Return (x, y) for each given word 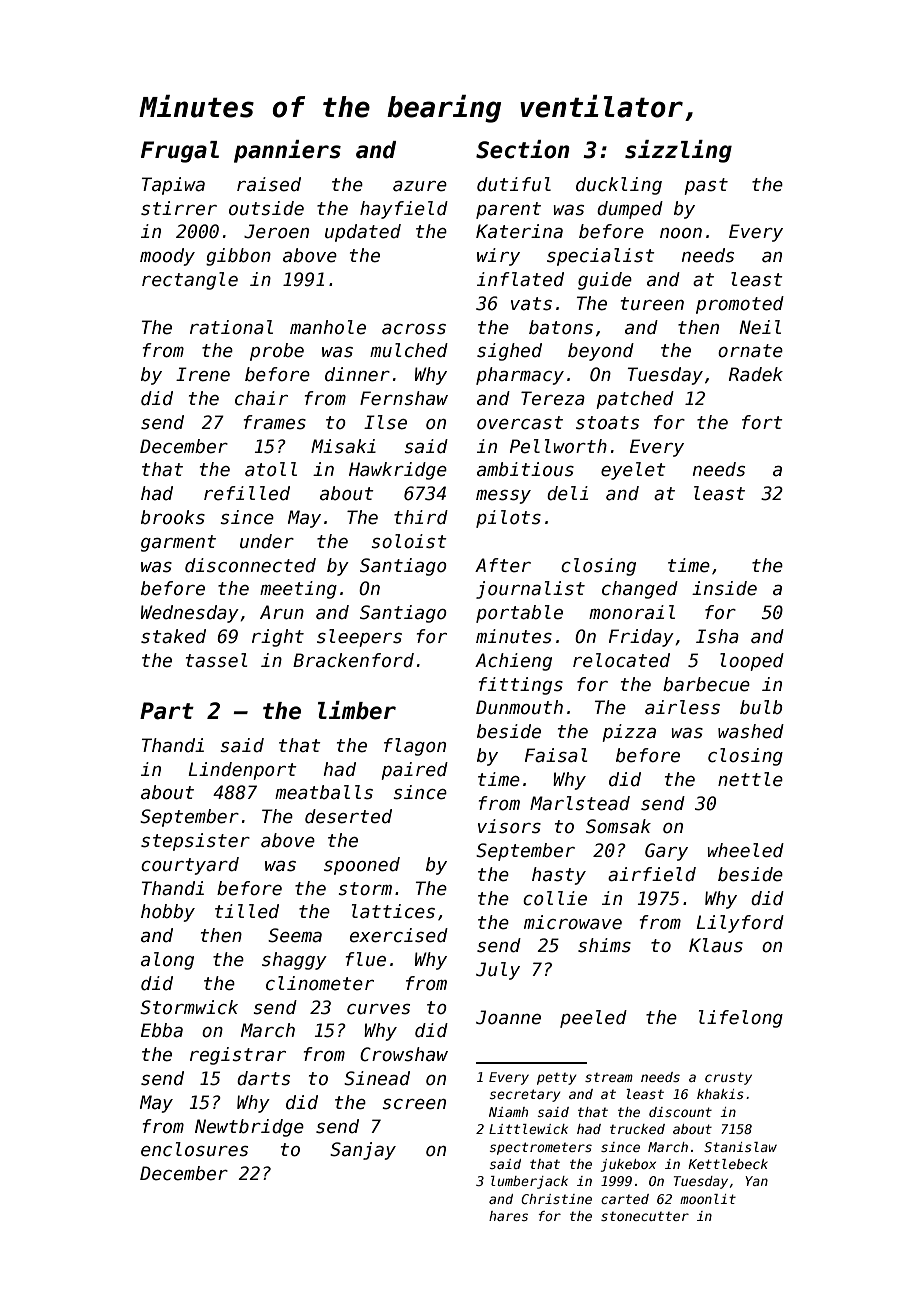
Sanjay (363, 1151)
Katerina (519, 231)
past (706, 186)
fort (762, 422)
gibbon (238, 257)
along (167, 961)
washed (751, 731)
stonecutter (645, 1216)
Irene (203, 374)
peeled (593, 1019)
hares (508, 1216)
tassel (217, 660)
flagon (415, 747)
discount (680, 1112)
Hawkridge (398, 471)
